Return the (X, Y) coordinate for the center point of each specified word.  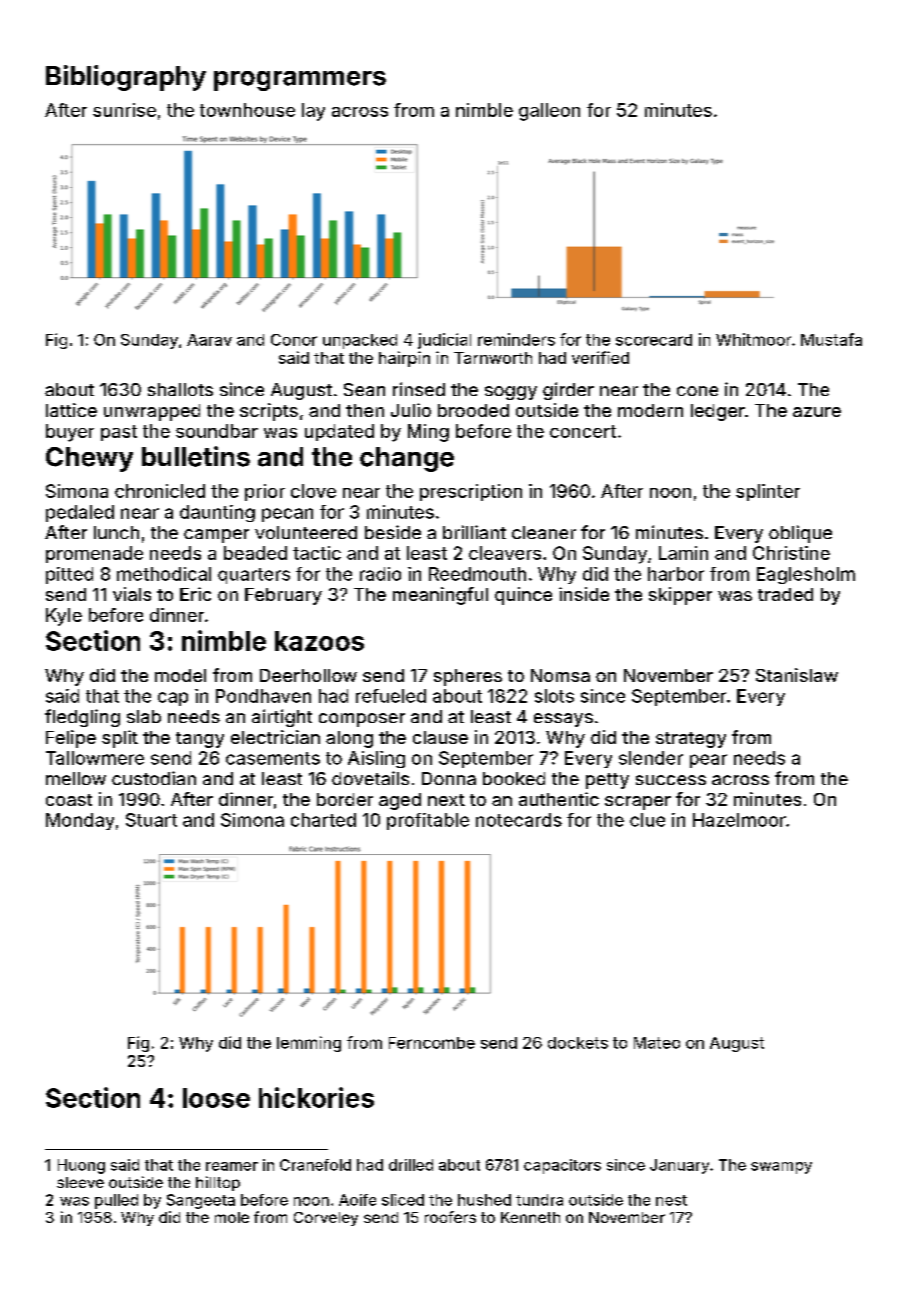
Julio (411, 410)
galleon (549, 112)
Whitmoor (753, 339)
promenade (94, 554)
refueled (391, 696)
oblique (800, 534)
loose (216, 1098)
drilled (411, 1165)
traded (785, 594)
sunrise (124, 110)
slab (144, 716)
